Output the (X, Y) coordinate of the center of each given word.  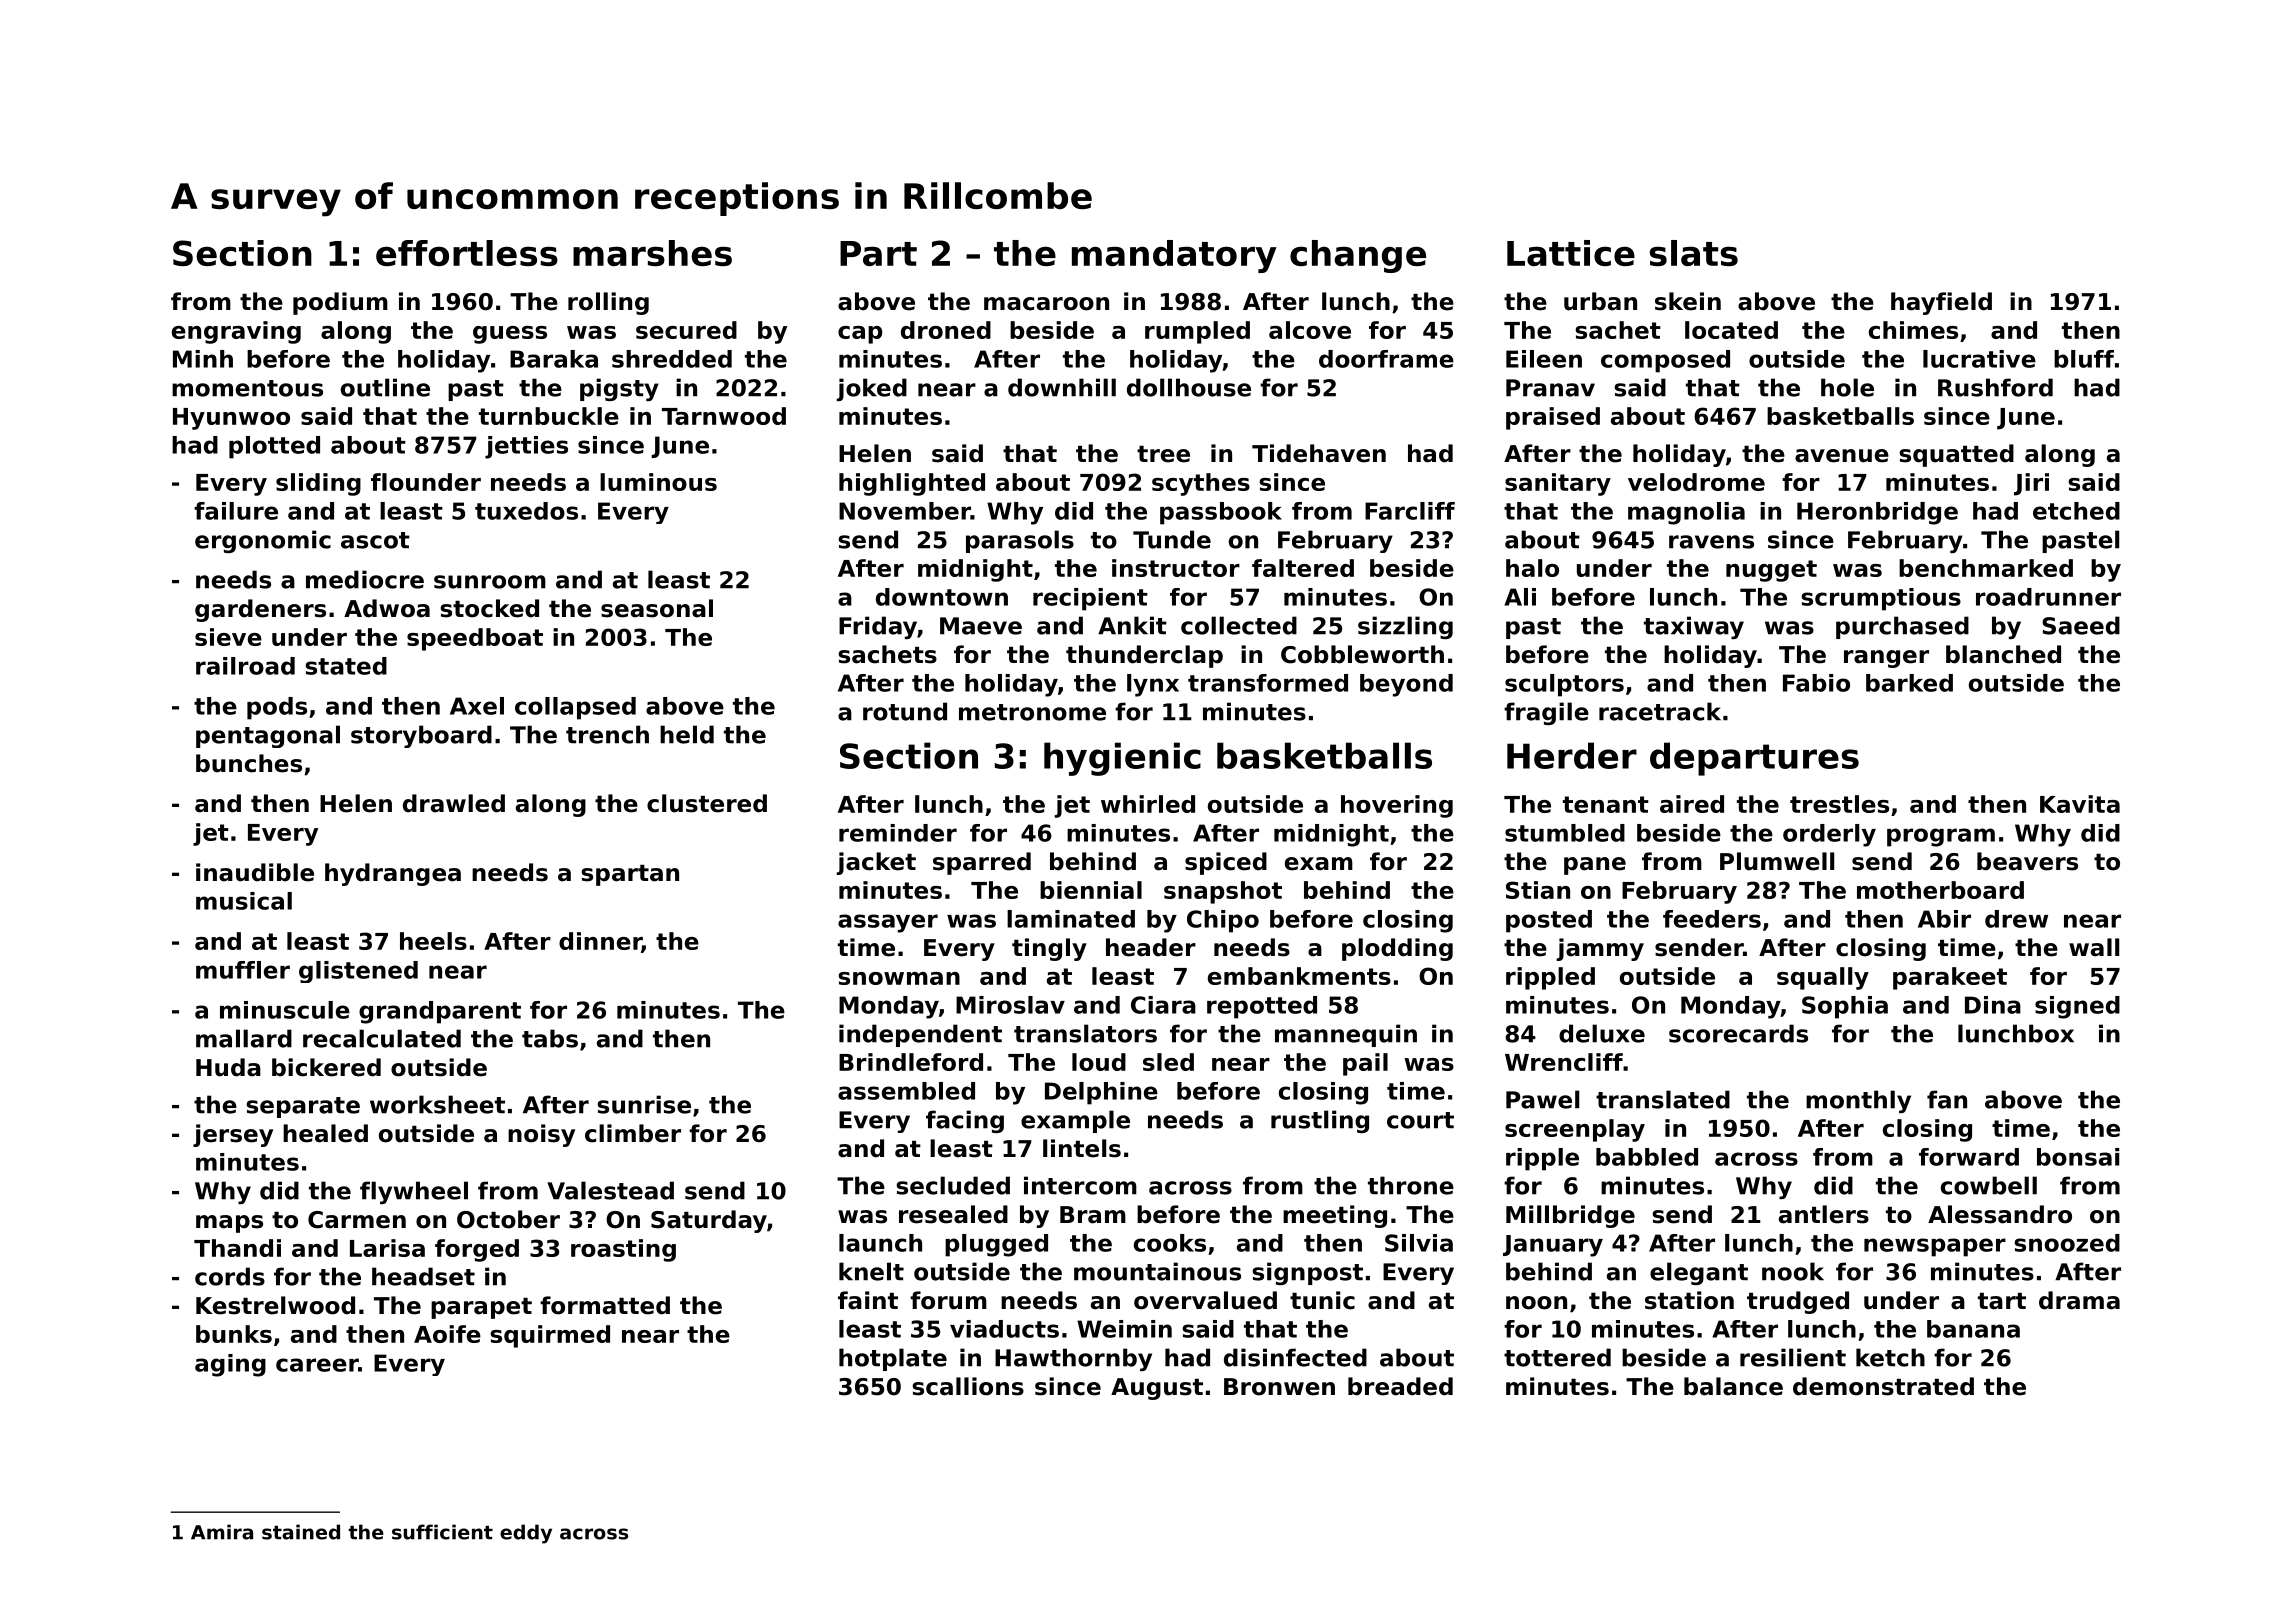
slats (1694, 253)
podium (340, 303)
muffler (243, 970)
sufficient (442, 1532)
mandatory (1174, 256)
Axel (477, 706)
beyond (1406, 685)
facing (965, 1121)
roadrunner (2048, 597)
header (1151, 947)
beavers (2027, 861)
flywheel (414, 1192)
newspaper (1935, 1247)
